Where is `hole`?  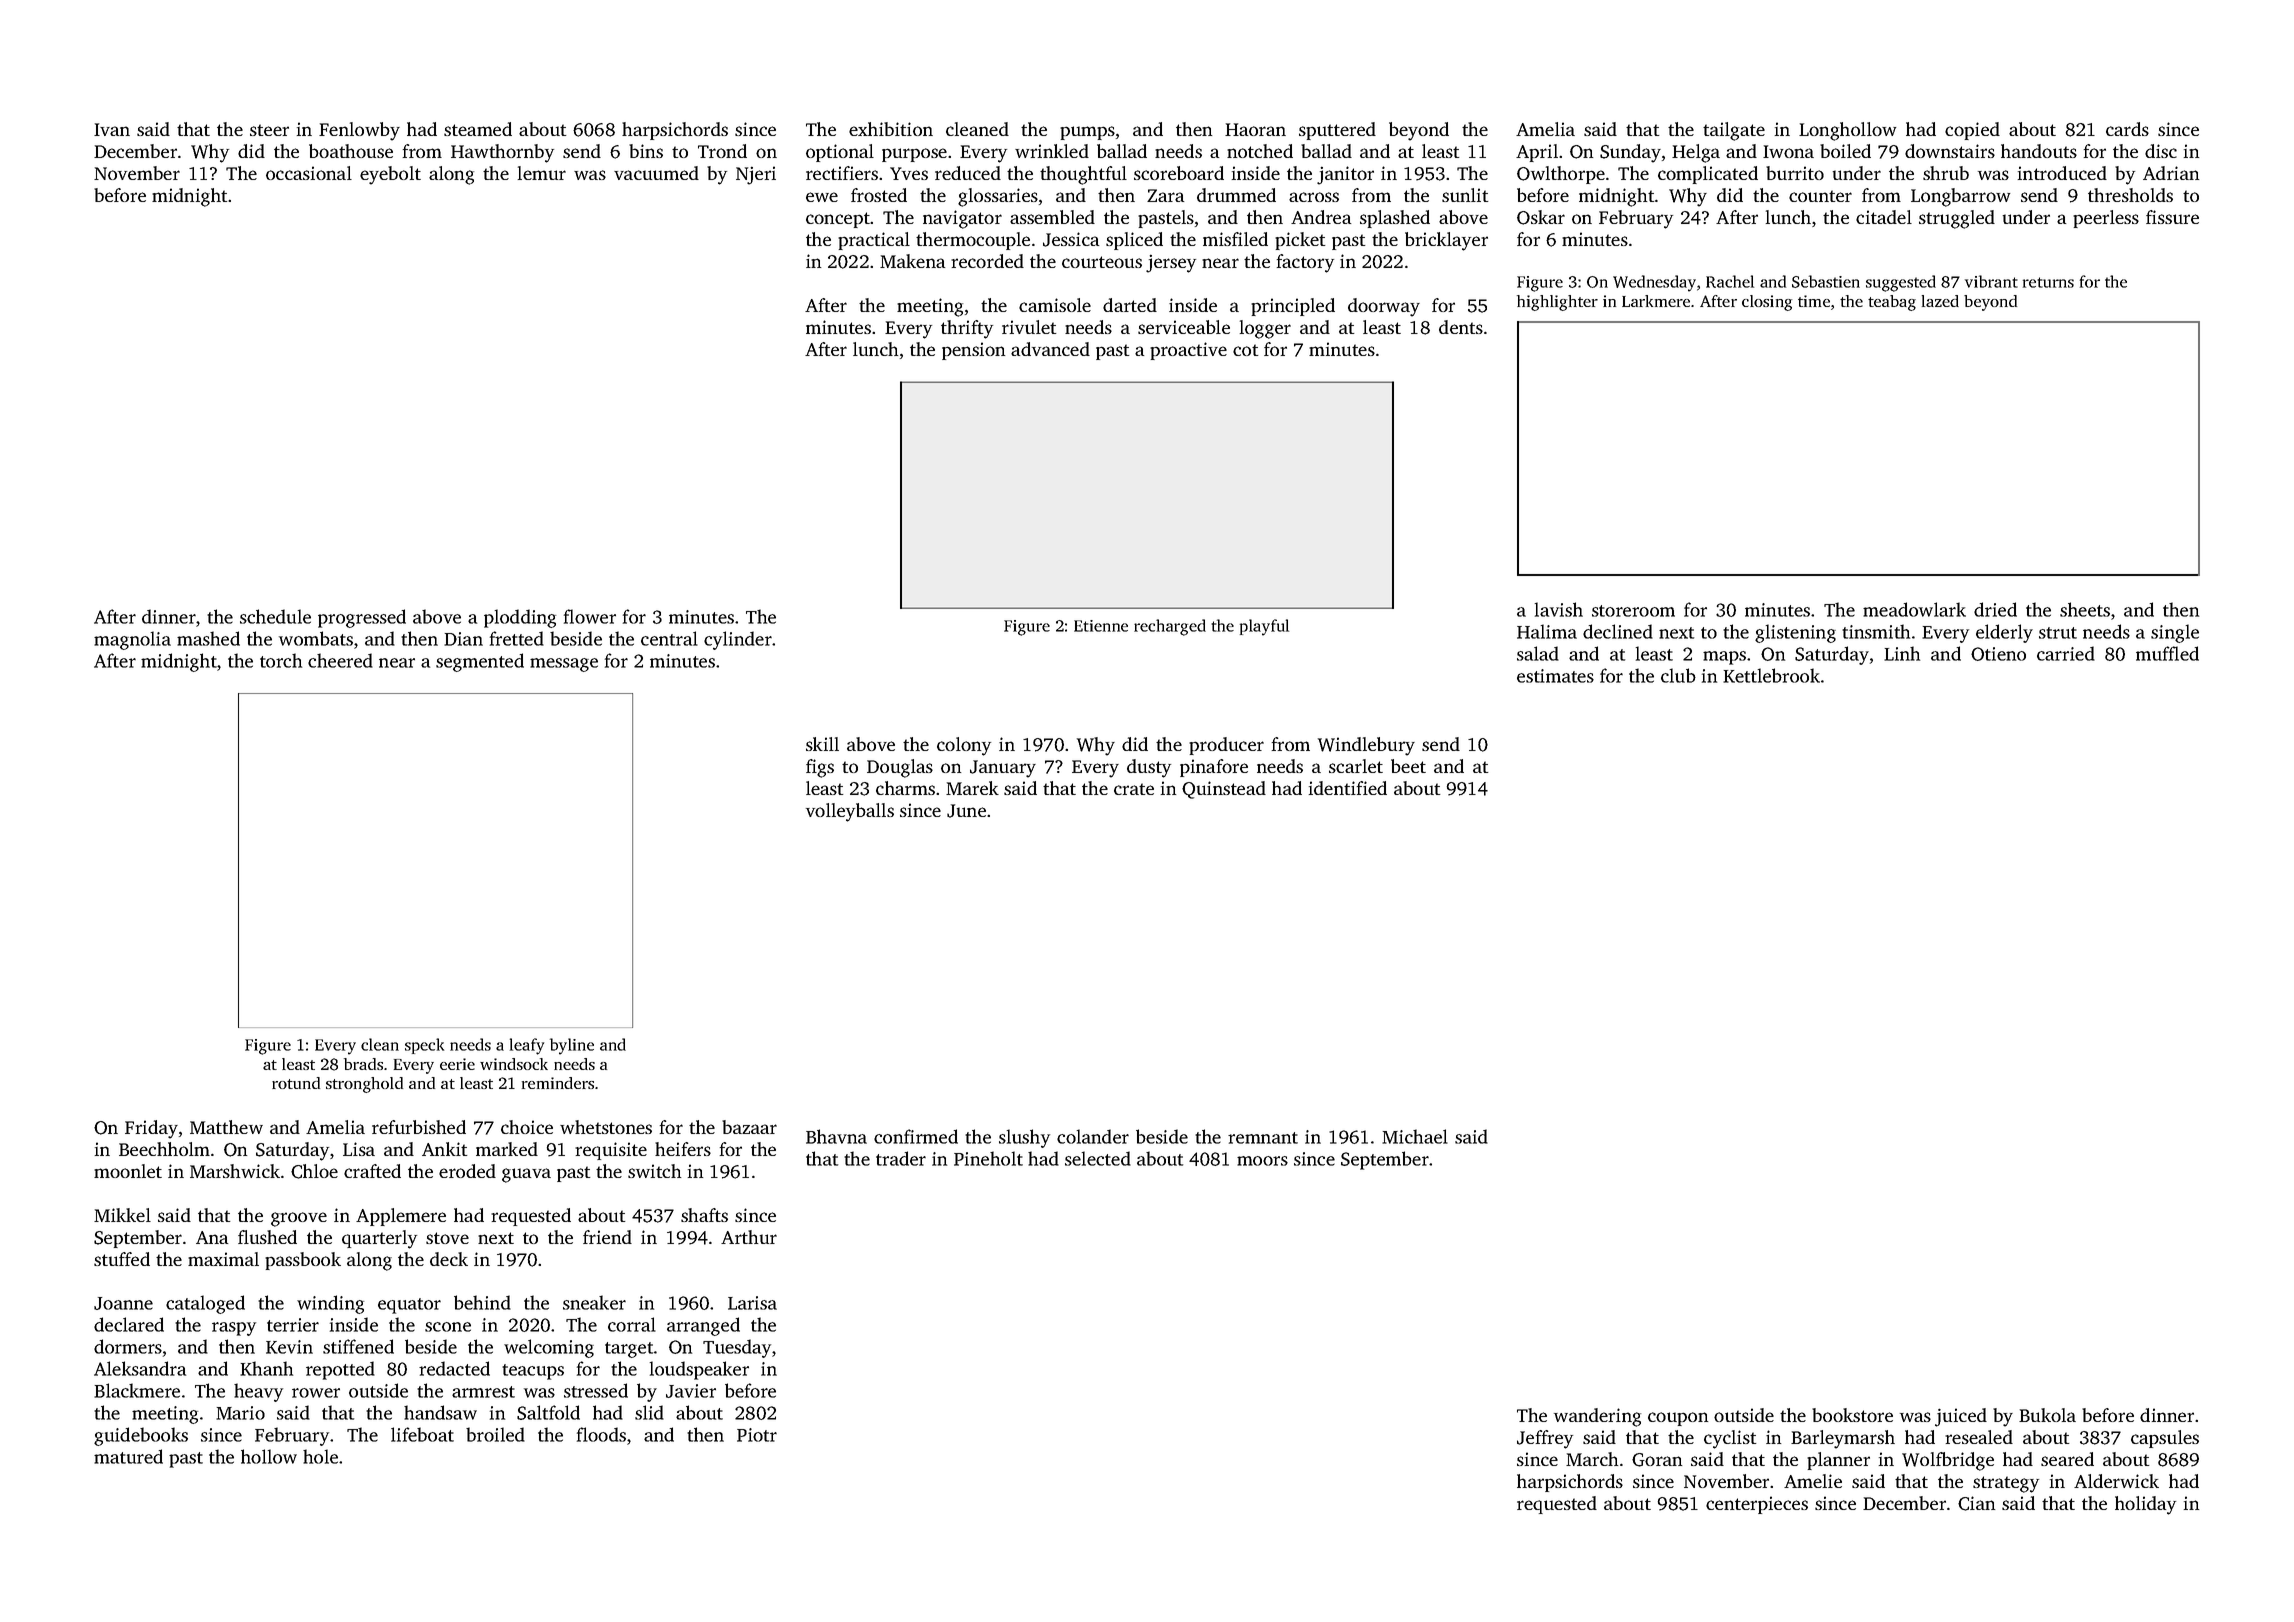
hole is located at coordinates (320, 1456).
